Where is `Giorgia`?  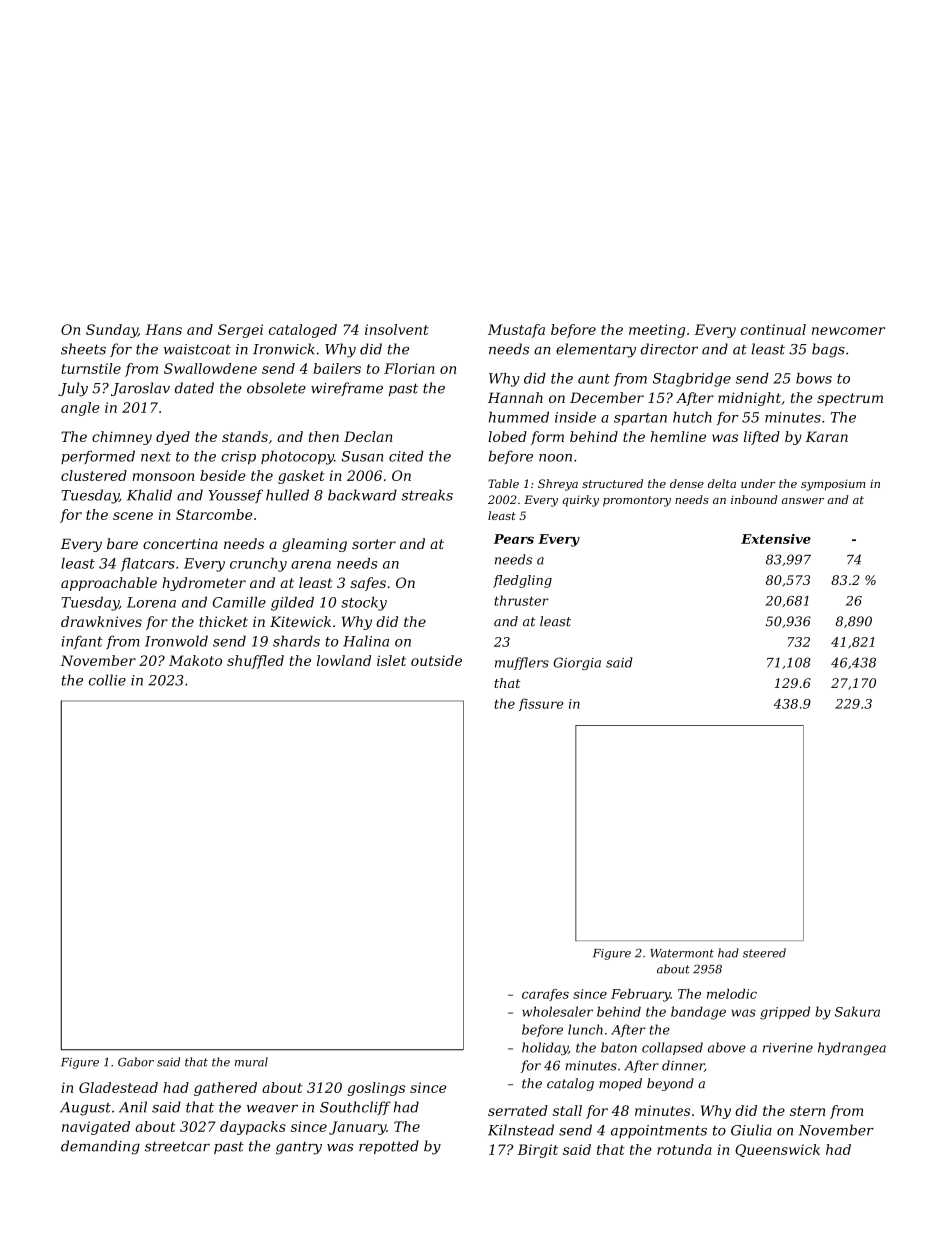
Giorgia is located at coordinates (577, 663).
